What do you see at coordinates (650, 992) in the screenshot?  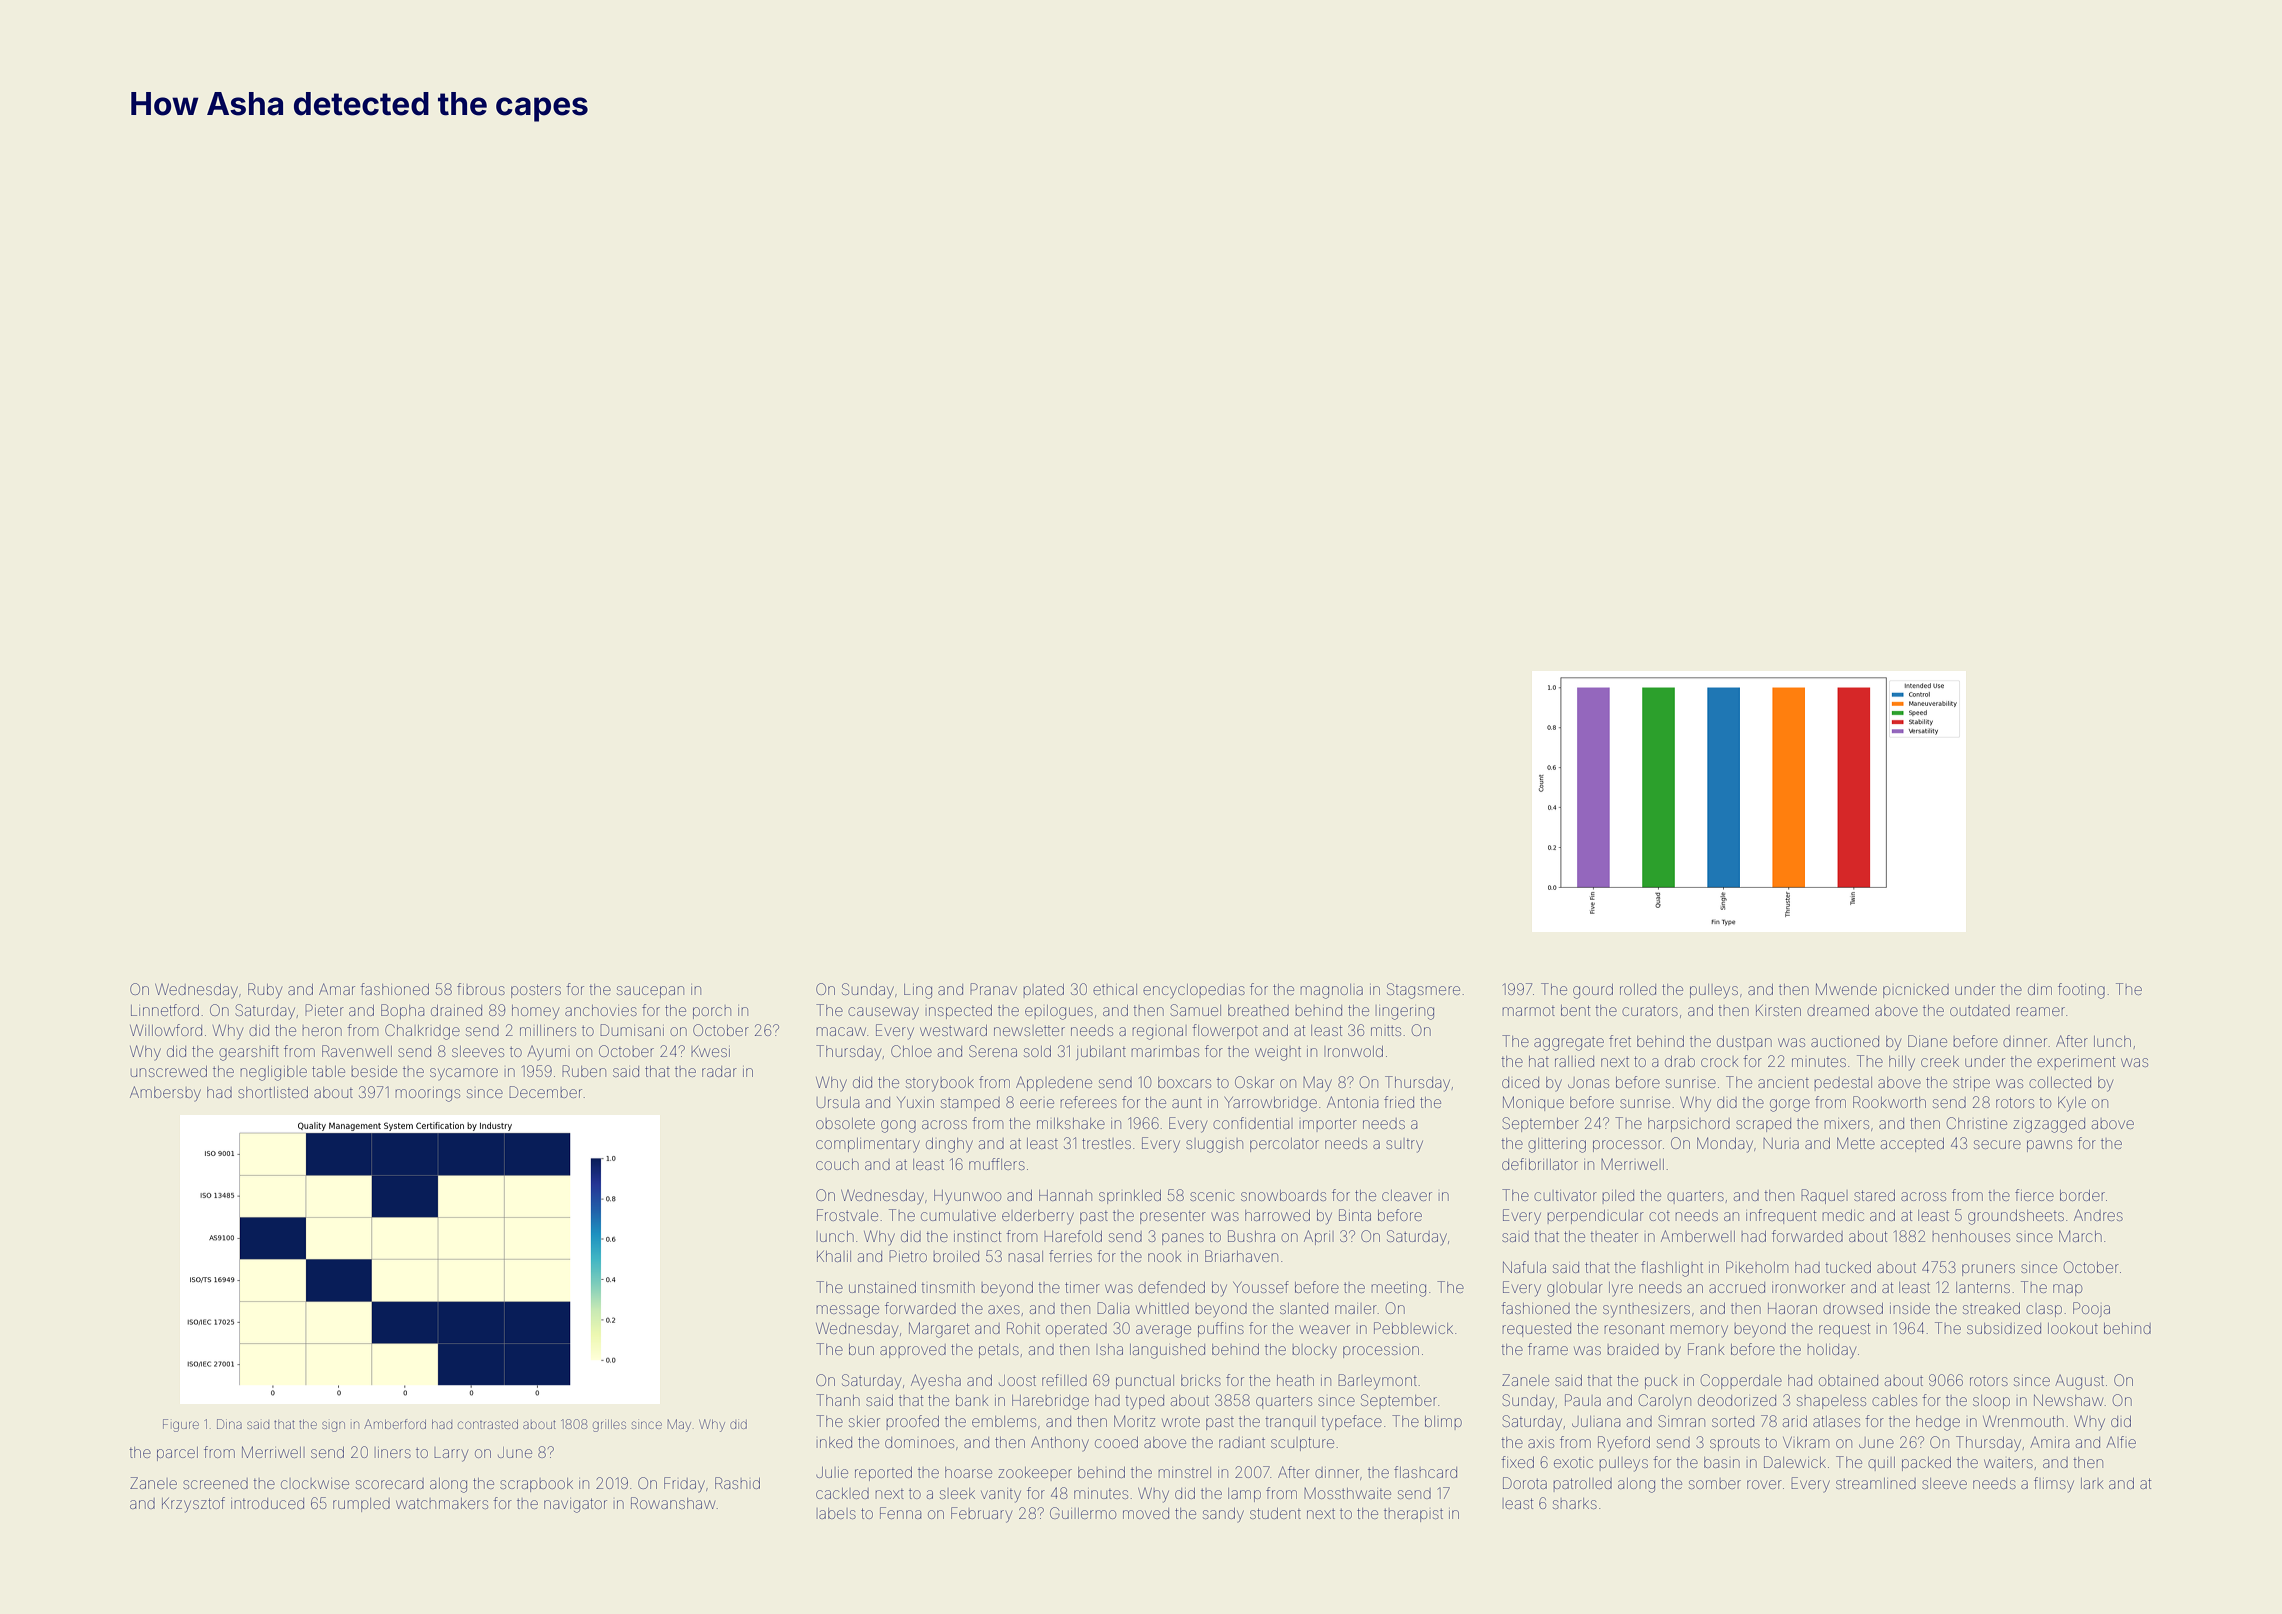 I see `saucepan` at bounding box center [650, 992].
